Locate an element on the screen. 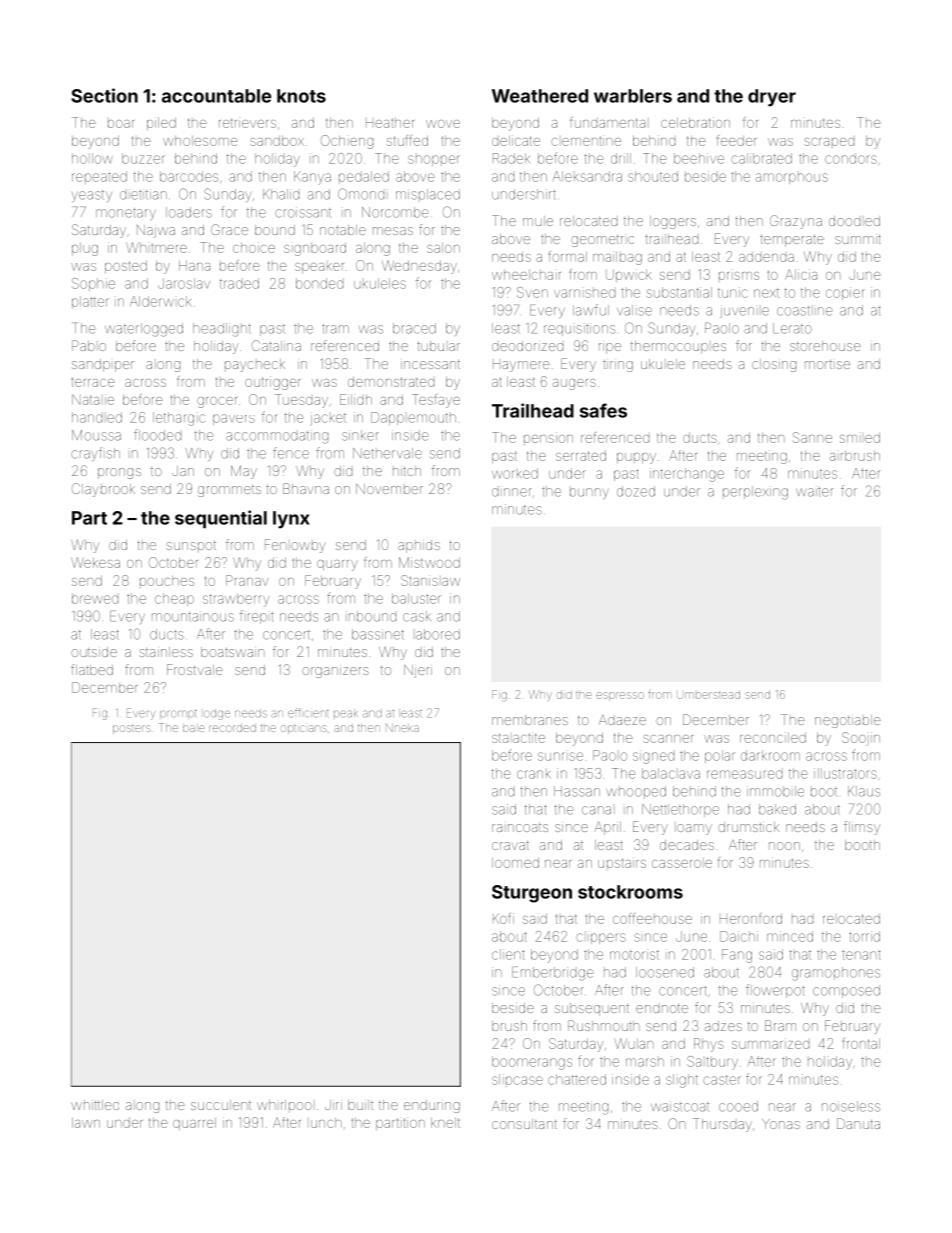  terrace is located at coordinates (93, 382).
